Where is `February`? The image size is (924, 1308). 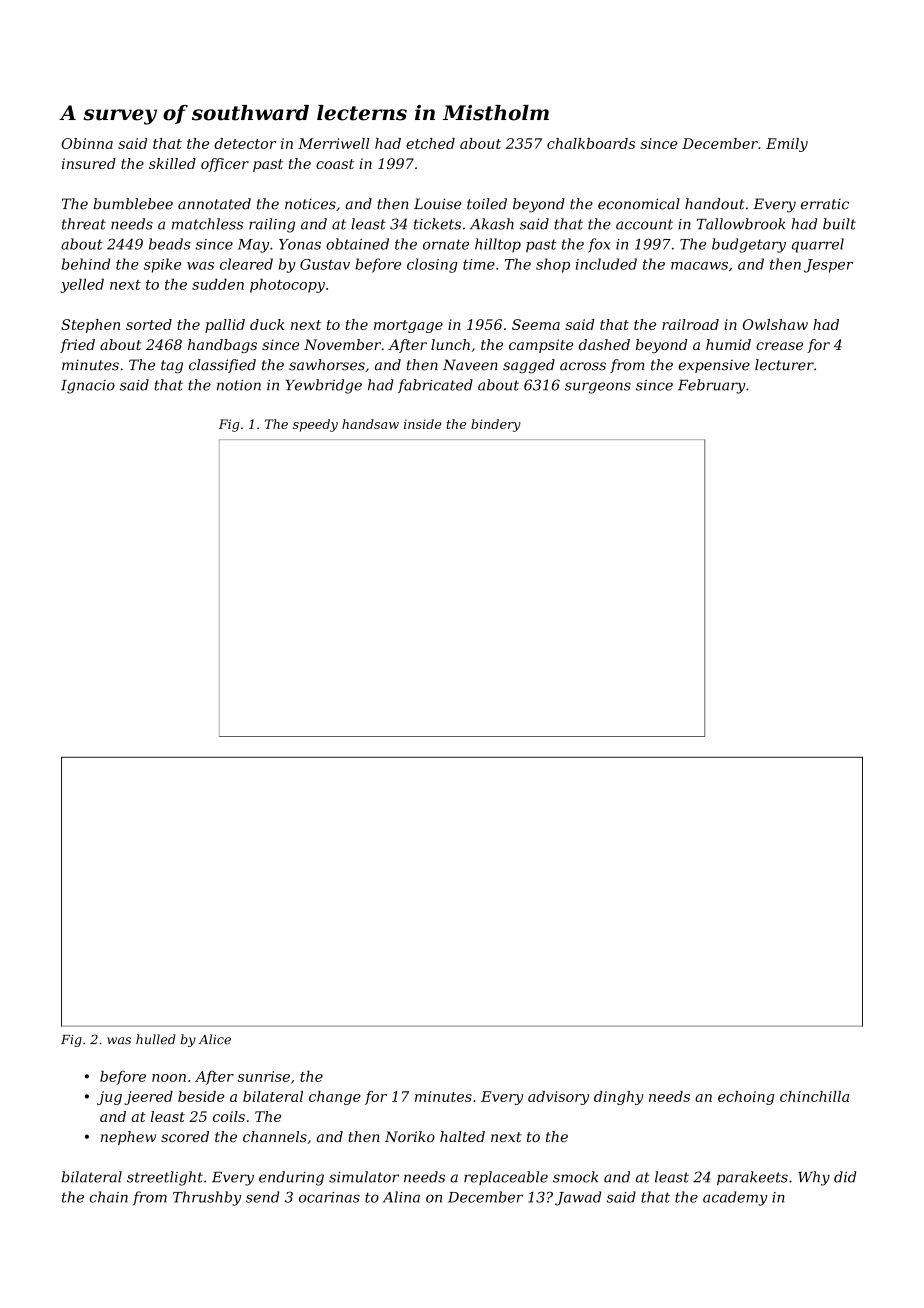 February is located at coordinates (712, 386).
